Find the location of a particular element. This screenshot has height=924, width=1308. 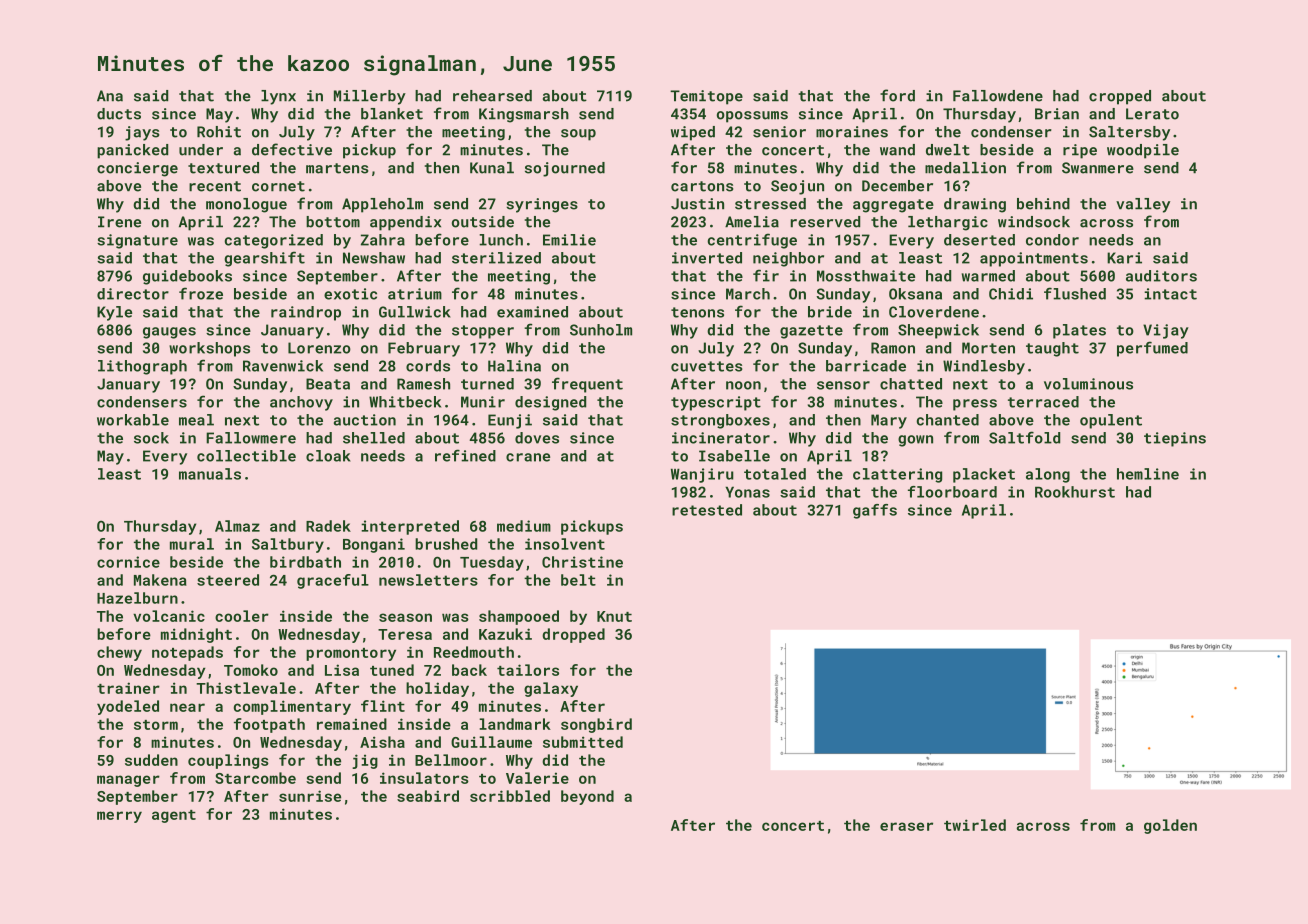

signature is located at coordinates (137, 241).
